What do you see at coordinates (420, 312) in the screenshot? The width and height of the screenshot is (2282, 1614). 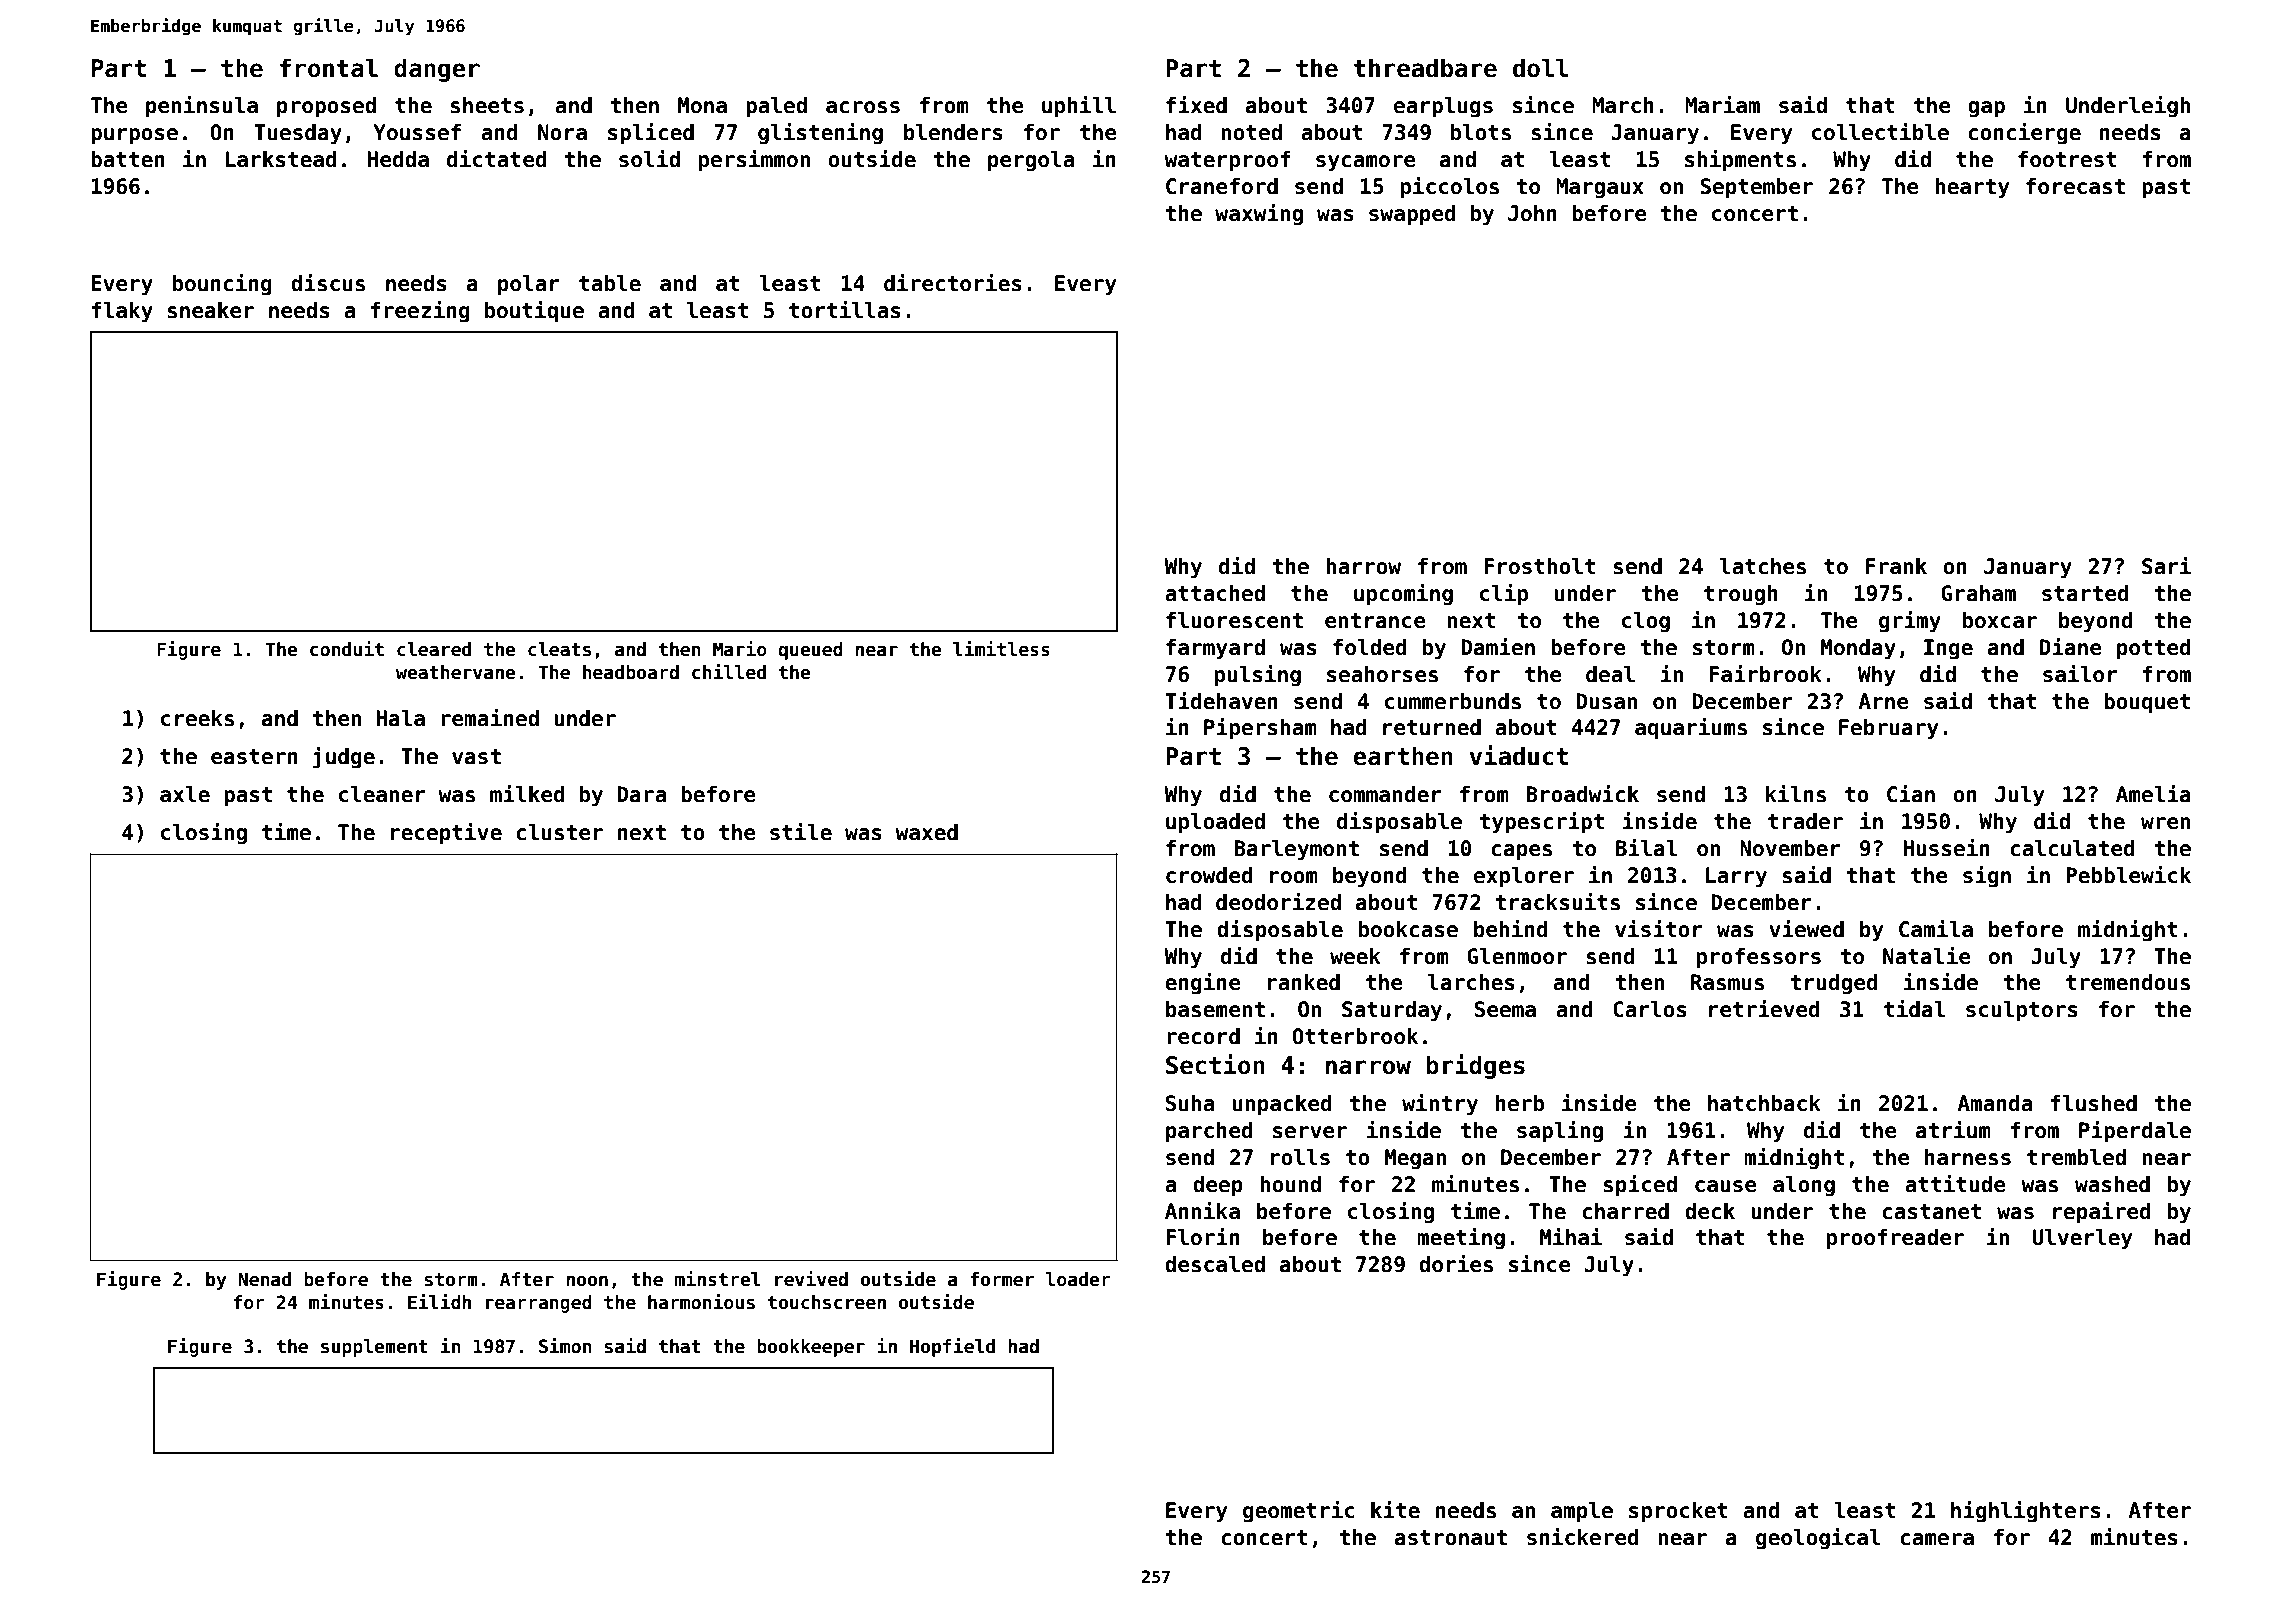 I see `freezing` at bounding box center [420, 312].
